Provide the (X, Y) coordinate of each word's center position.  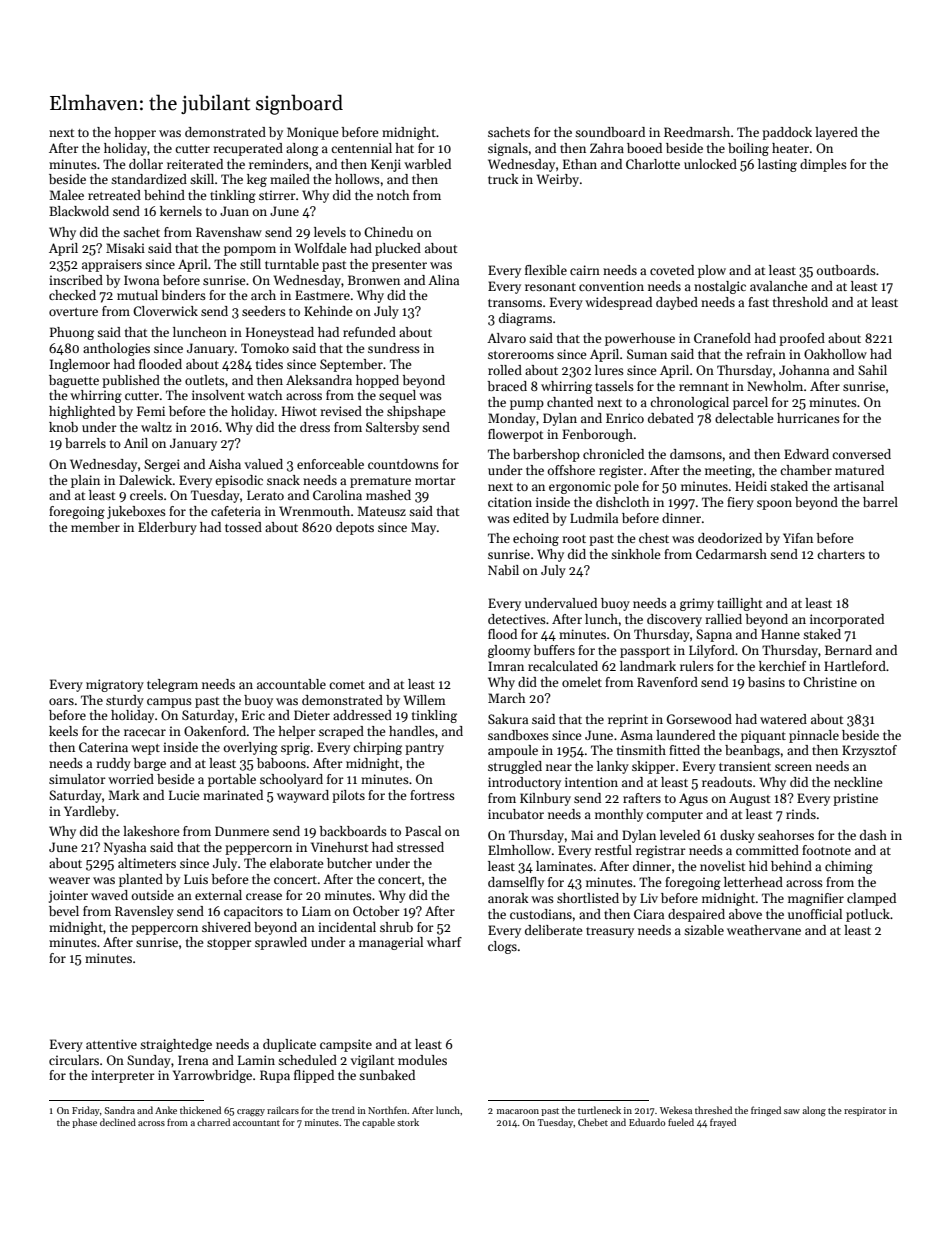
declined (118, 1122)
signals (508, 149)
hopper (135, 133)
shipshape (416, 412)
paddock (787, 133)
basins (766, 682)
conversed (861, 454)
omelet (582, 682)
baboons (281, 763)
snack (283, 480)
